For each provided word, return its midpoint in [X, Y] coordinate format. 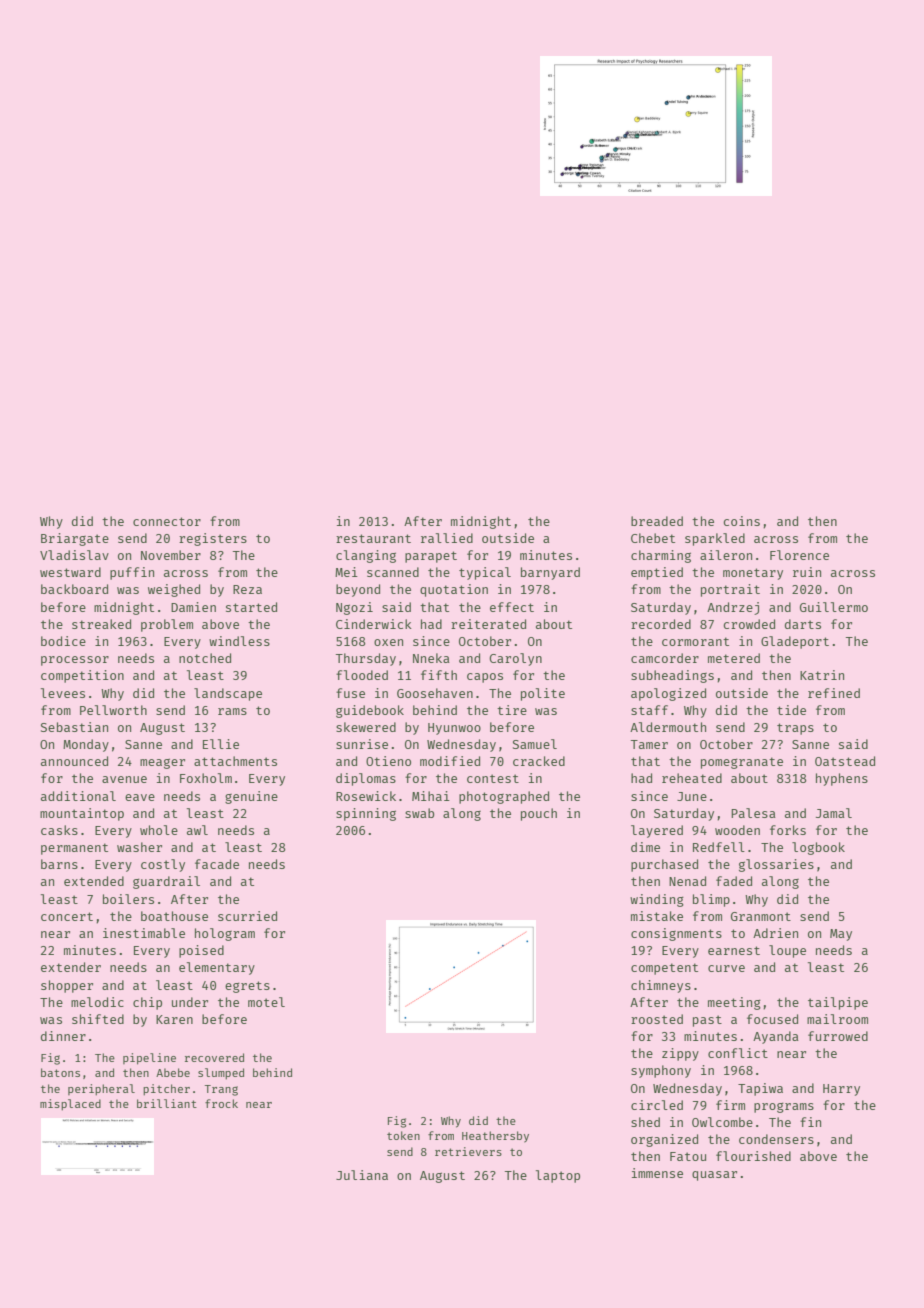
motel [266, 1002]
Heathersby [495, 1137]
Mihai [431, 796]
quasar [714, 1176]
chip [147, 1003]
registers [213, 539]
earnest [734, 950]
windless [239, 641]
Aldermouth [668, 727]
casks [59, 830]
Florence [799, 555]
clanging [366, 556]
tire [512, 710]
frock [221, 1103]
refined [834, 693]
